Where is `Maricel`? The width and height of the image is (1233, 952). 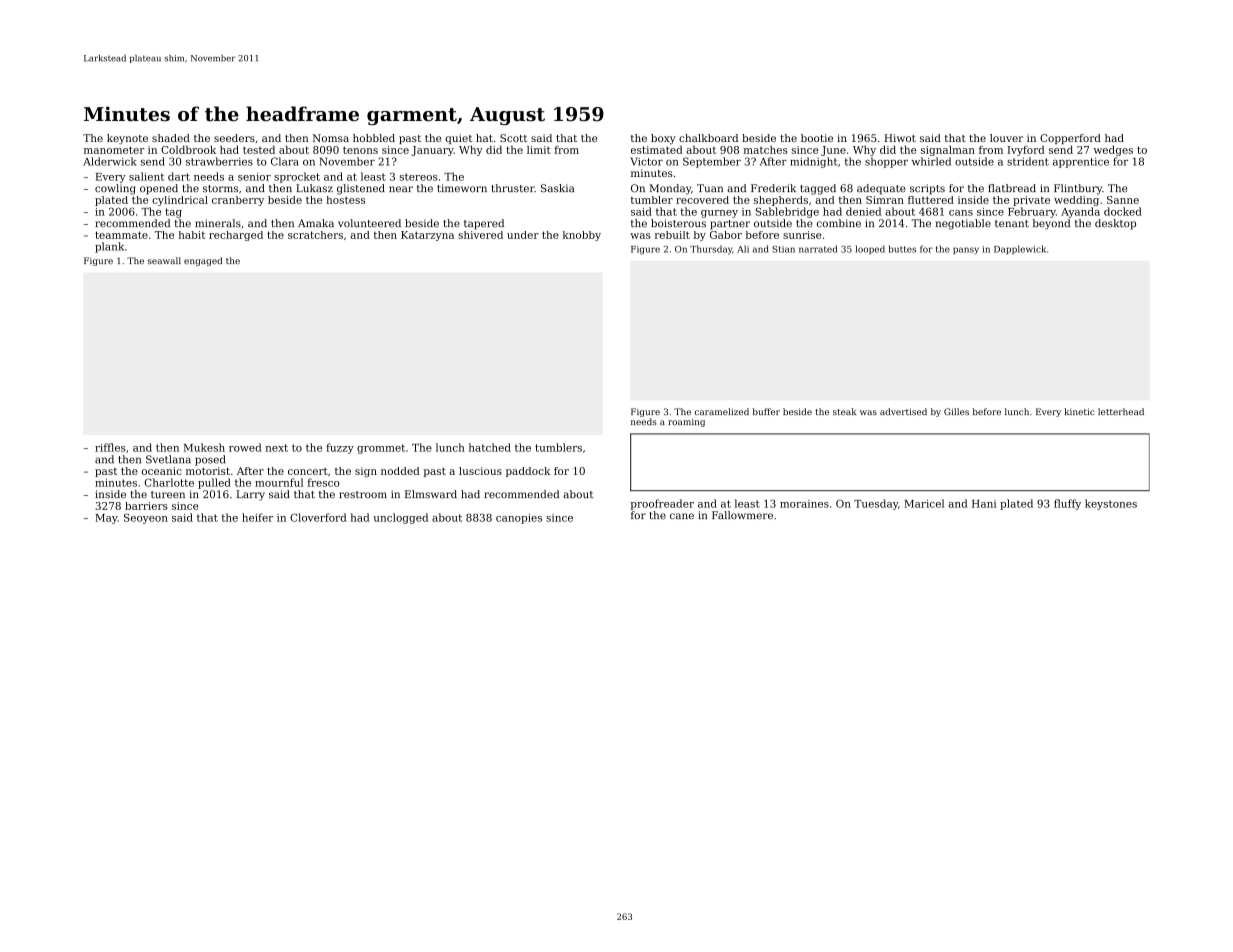
Maricel is located at coordinates (924, 503).
